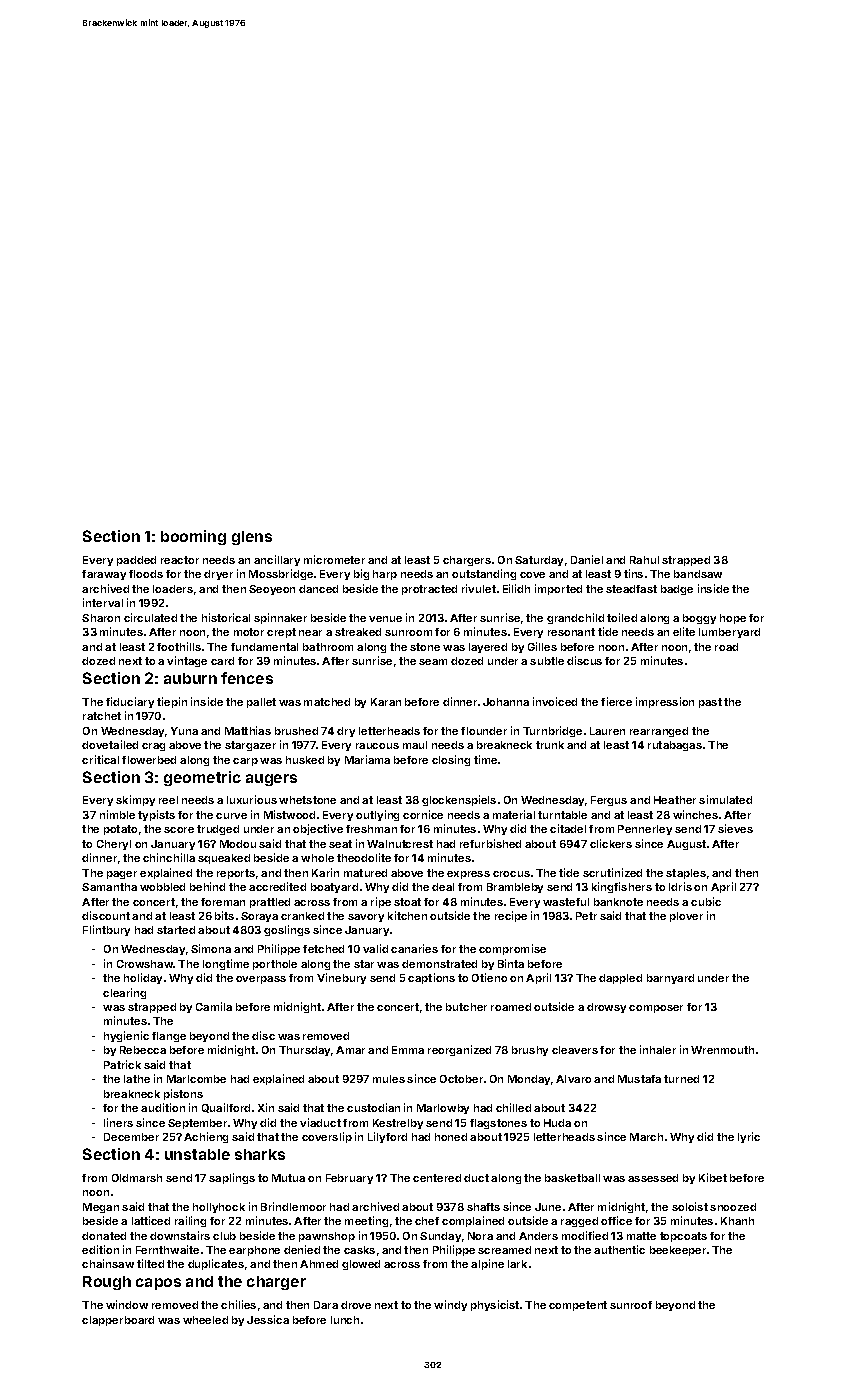 This screenshot has height=1400, width=849. What do you see at coordinates (214, 1006) in the screenshot?
I see `Camila` at bounding box center [214, 1006].
